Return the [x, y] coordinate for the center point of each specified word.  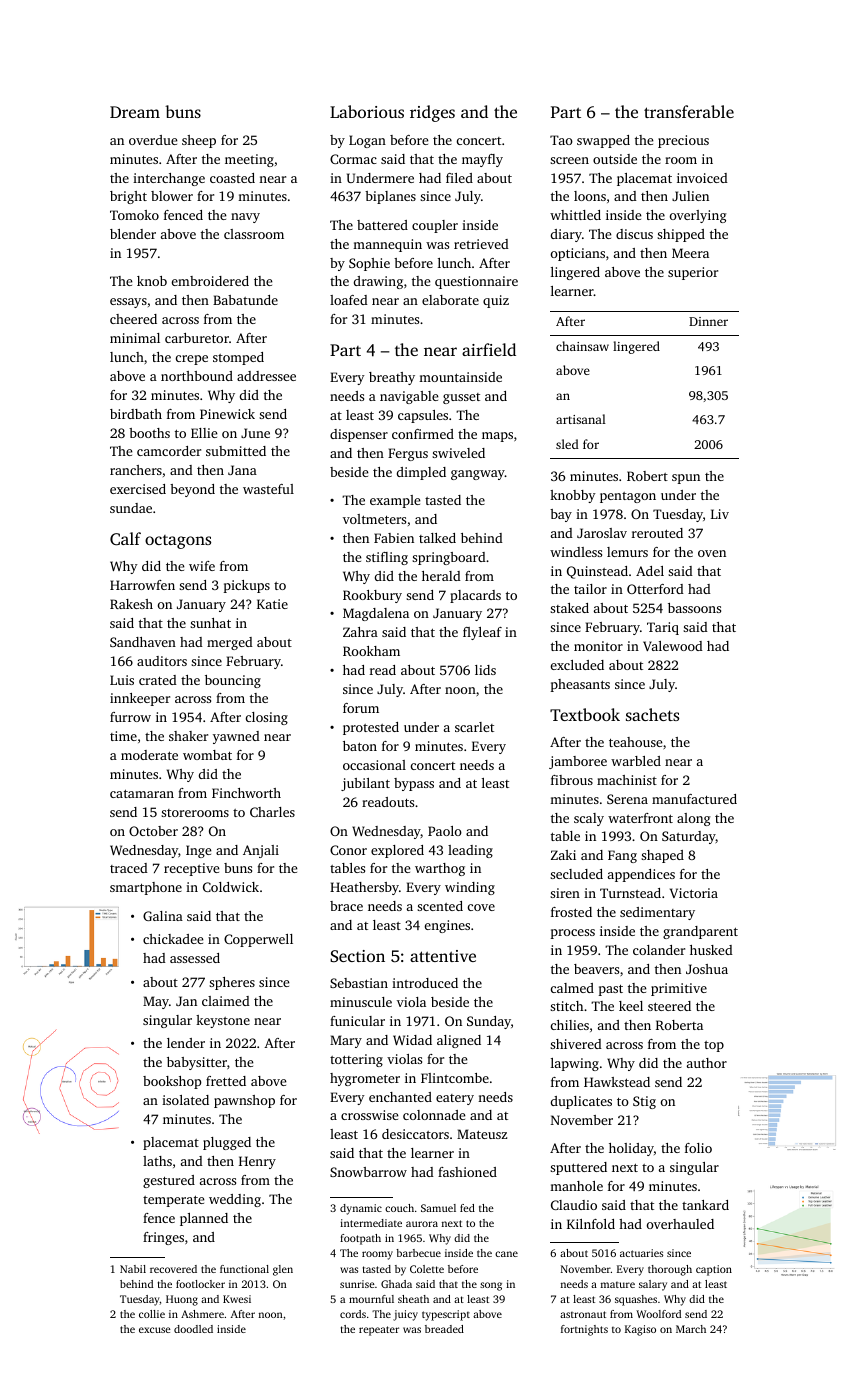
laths [157, 1161]
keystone [223, 1021]
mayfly [482, 160]
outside [615, 159]
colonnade [434, 1115]
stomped [238, 358]
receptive [192, 869]
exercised [138, 489]
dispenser [359, 435]
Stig [644, 1102]
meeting [249, 160]
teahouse [636, 742]
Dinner [708, 321]
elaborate [450, 300]
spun [686, 479]
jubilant [365, 784]
